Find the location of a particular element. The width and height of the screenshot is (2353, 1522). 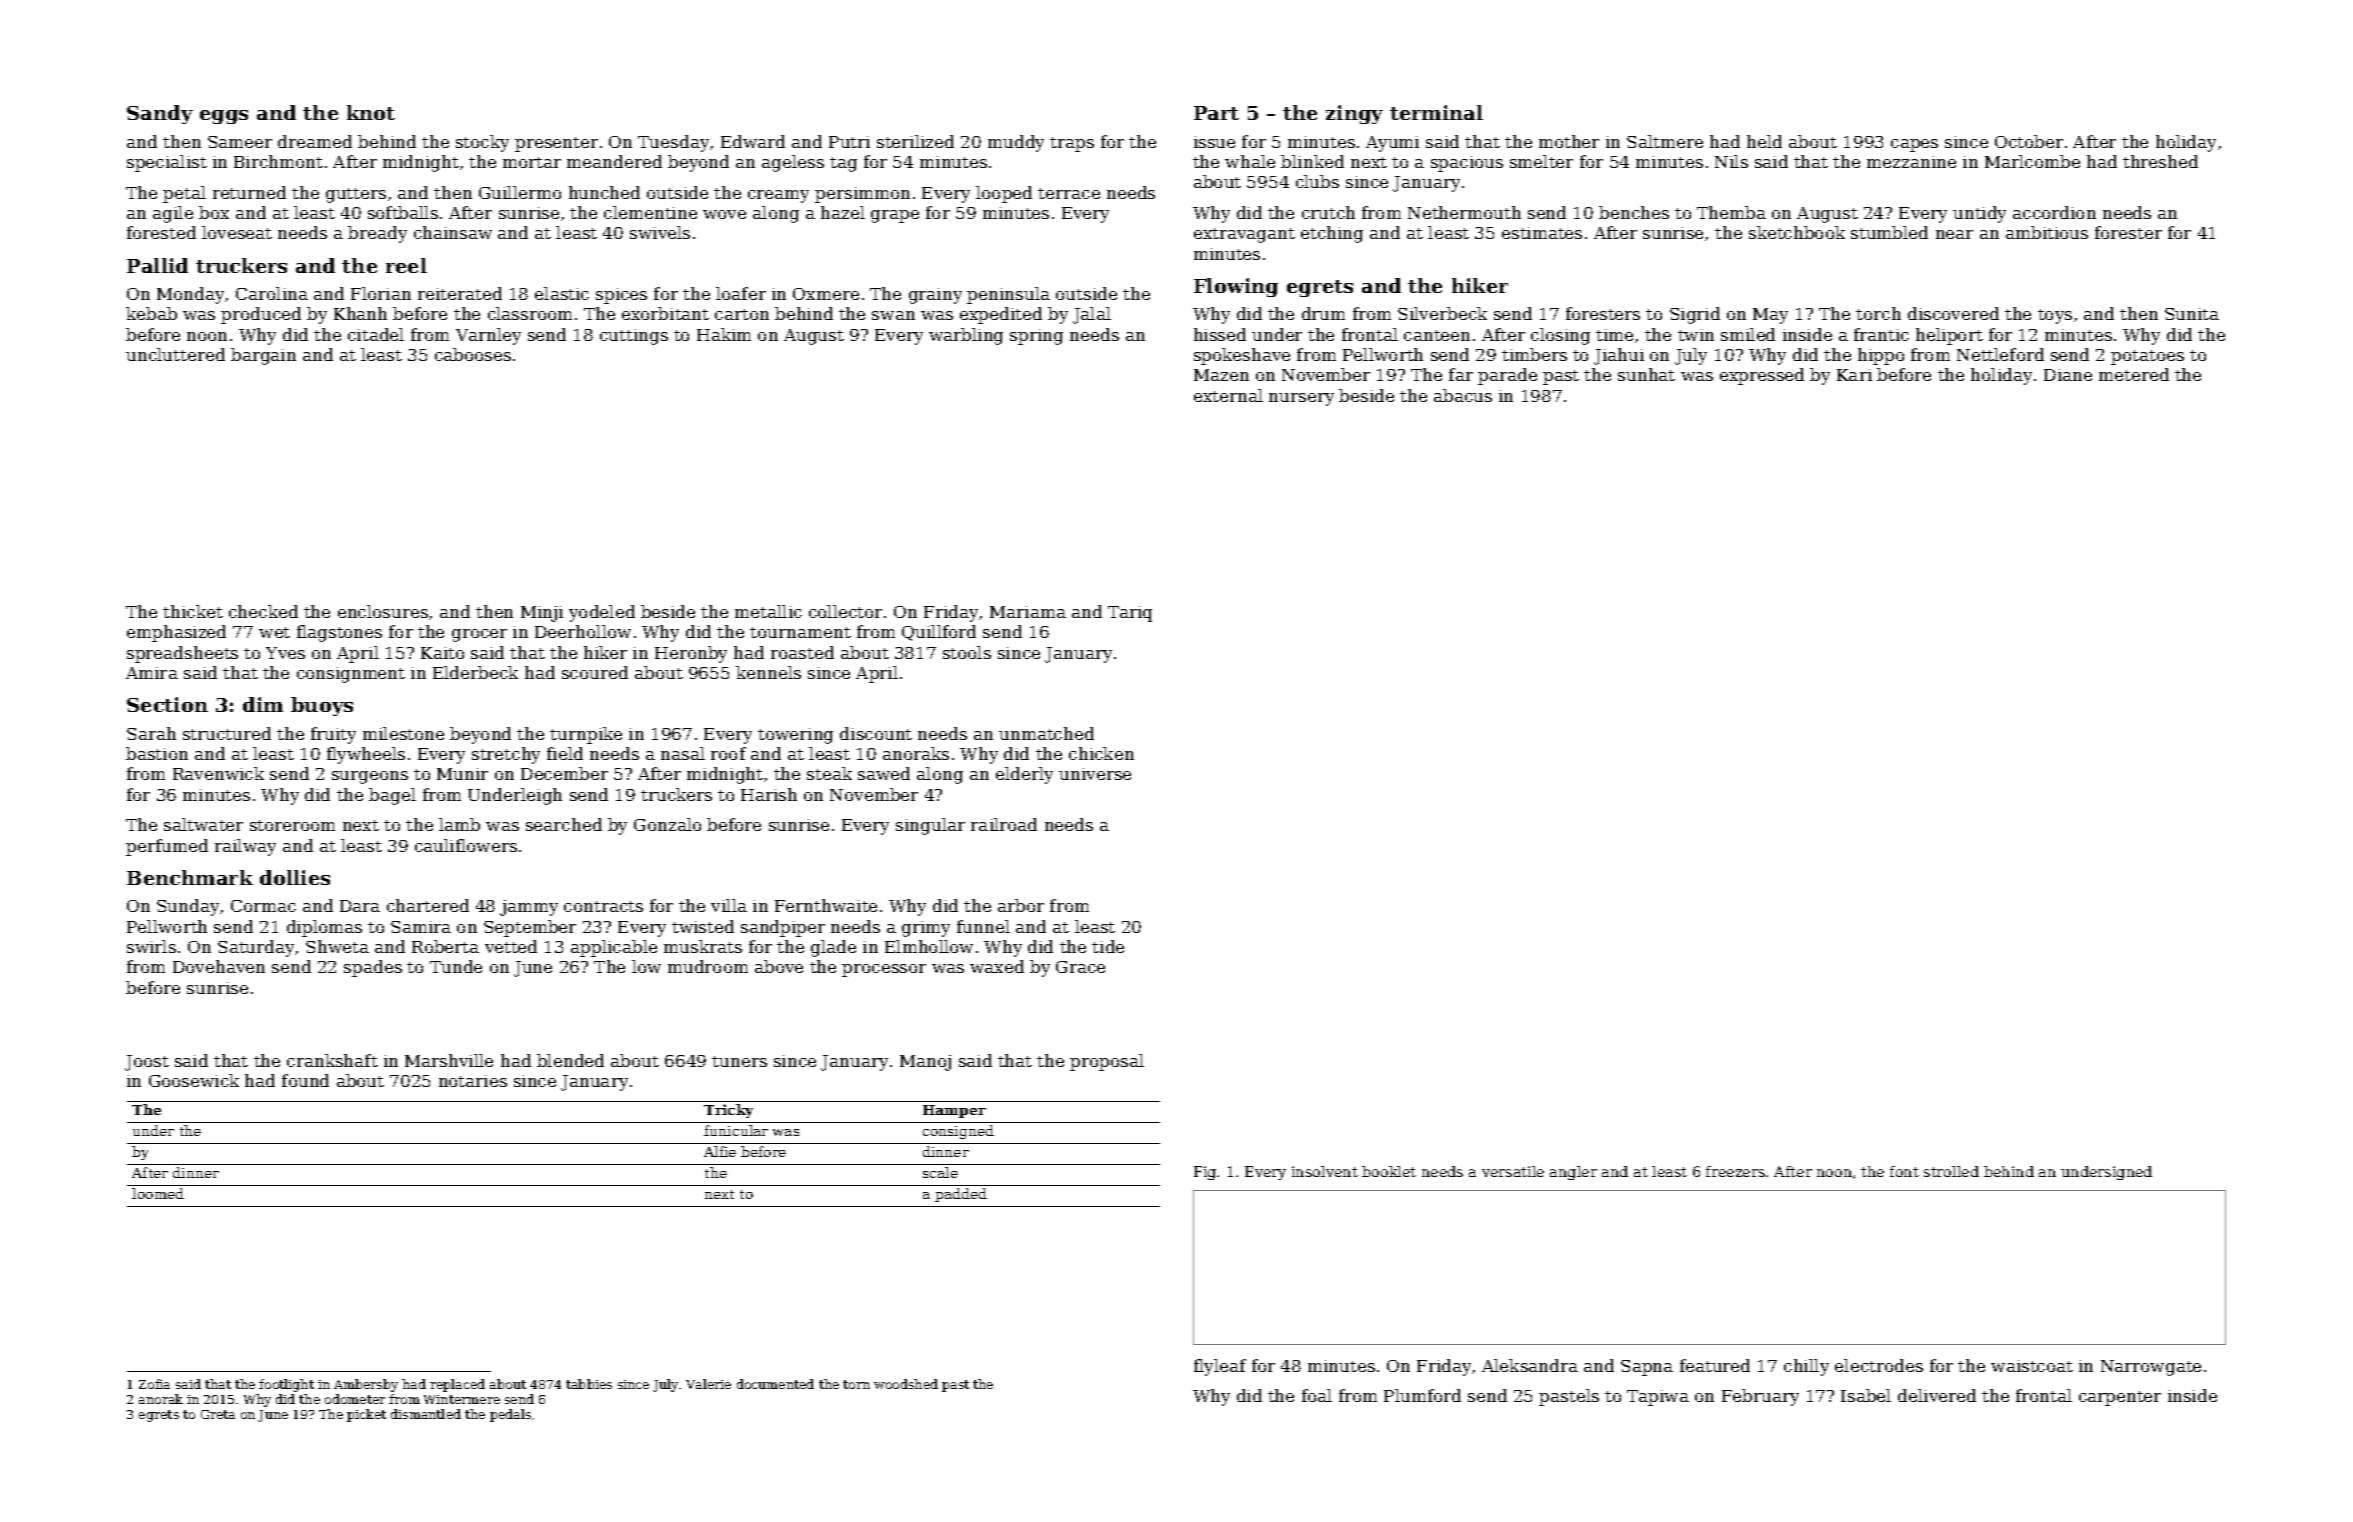

capes is located at coordinates (1914, 145).
